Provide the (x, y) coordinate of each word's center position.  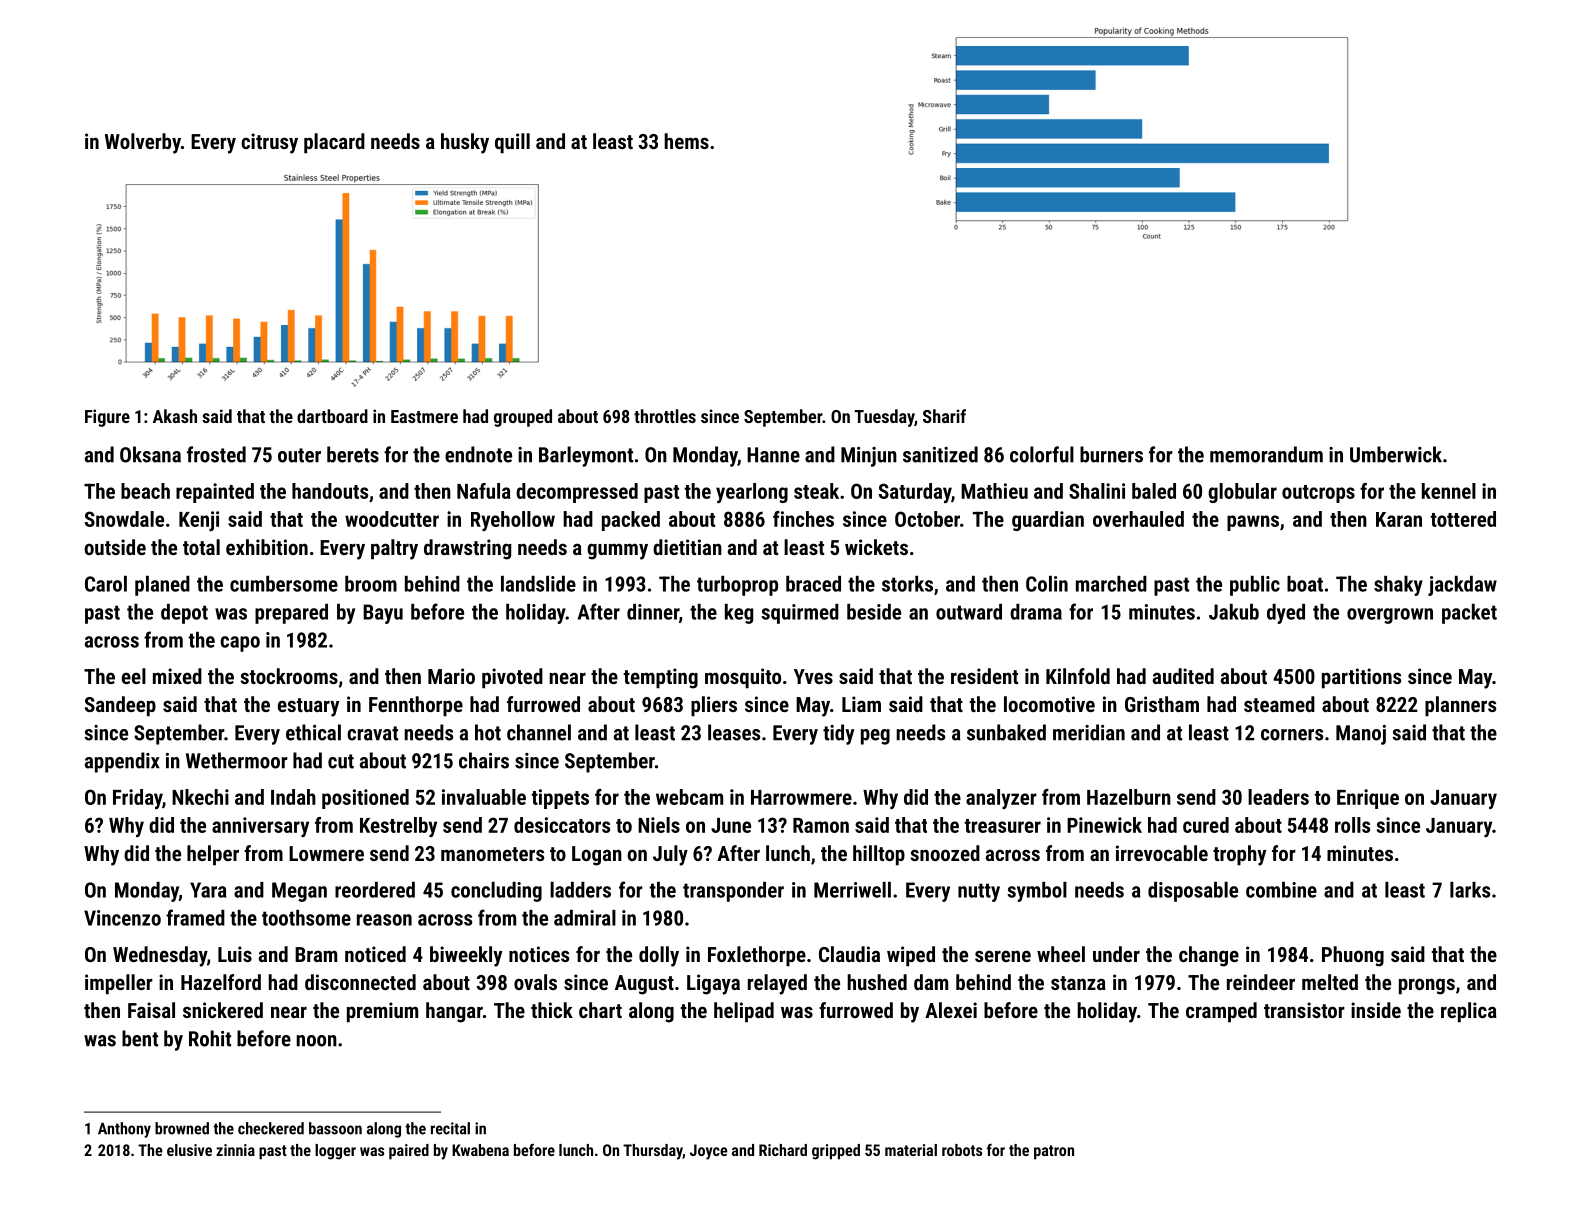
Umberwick (1396, 454)
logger (335, 1152)
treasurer (1002, 826)
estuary (308, 707)
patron (1054, 1152)
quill (512, 143)
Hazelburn (1129, 797)
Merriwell (852, 890)
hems (686, 141)
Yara (208, 890)
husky (465, 143)
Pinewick (1104, 825)
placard (334, 143)
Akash (175, 416)
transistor (1304, 1010)
